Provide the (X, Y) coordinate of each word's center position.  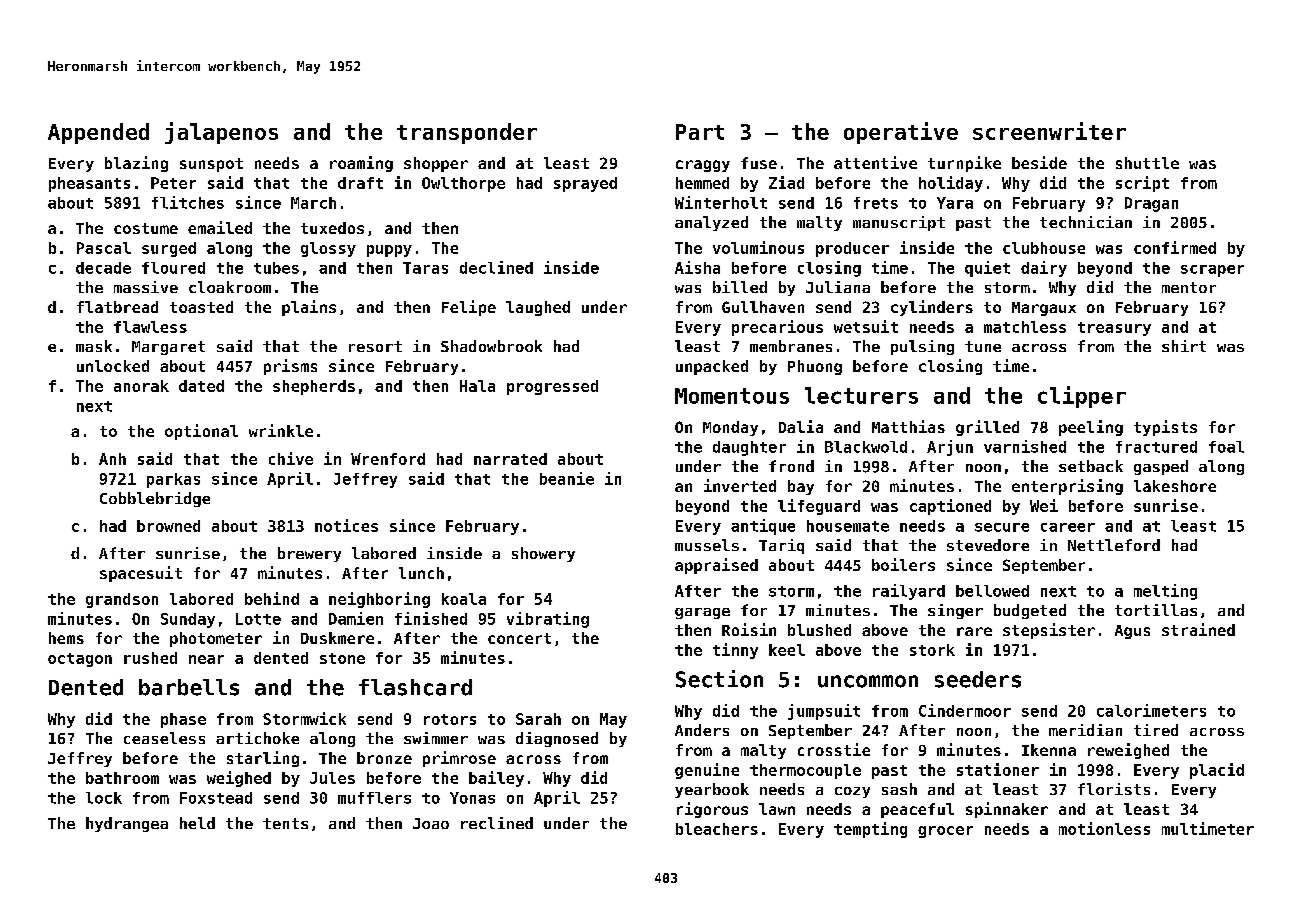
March (313, 203)
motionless (1104, 828)
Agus (1132, 632)
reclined (497, 823)
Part (700, 132)
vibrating (548, 620)
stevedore (988, 545)
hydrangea (127, 824)
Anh (112, 459)
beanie (567, 478)
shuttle (1147, 163)
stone (342, 658)
